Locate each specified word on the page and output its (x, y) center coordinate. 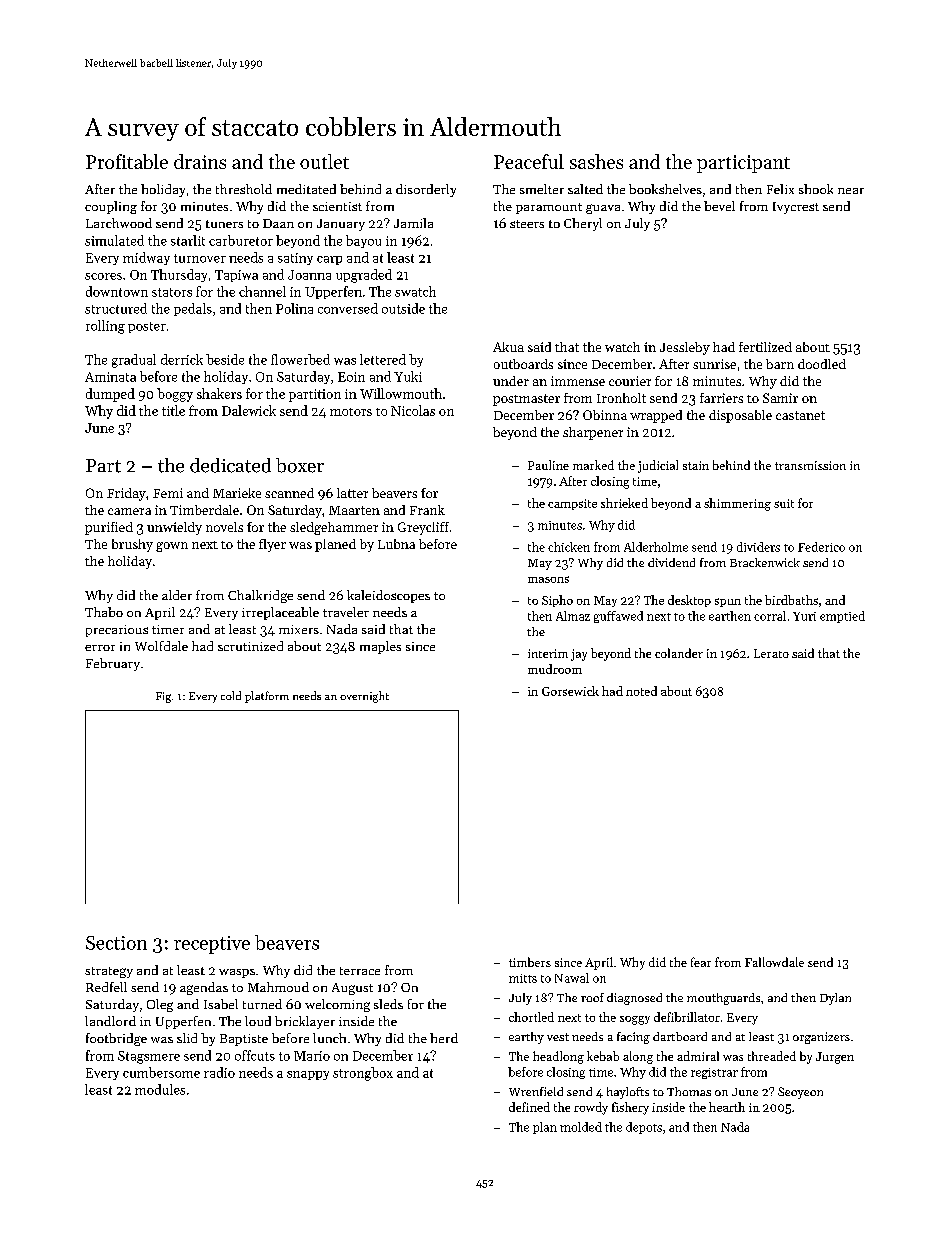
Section (116, 943)
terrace (360, 971)
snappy (308, 1075)
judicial (658, 466)
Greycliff (423, 528)
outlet (324, 161)
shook (816, 189)
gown (172, 547)
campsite (572, 504)
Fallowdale (774, 962)
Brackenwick (765, 562)
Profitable (127, 161)
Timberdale (204, 510)
